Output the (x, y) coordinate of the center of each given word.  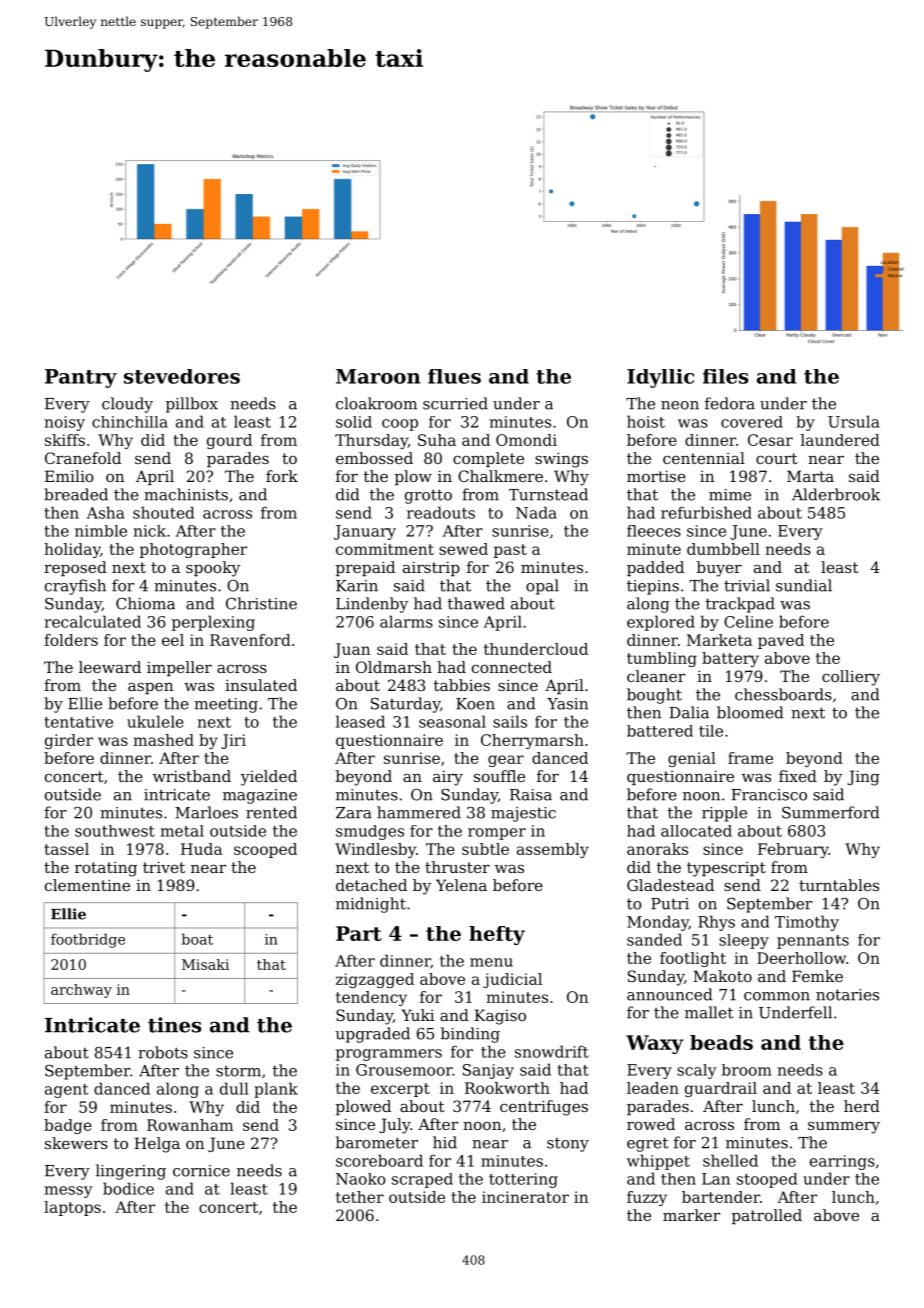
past (510, 551)
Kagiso (500, 1017)
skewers (76, 1143)
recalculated (93, 621)
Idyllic (660, 378)
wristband (192, 776)
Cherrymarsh (532, 741)
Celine (748, 621)
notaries (847, 995)
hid (445, 1142)
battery (730, 659)
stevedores (182, 376)
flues (454, 376)
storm (238, 1071)
